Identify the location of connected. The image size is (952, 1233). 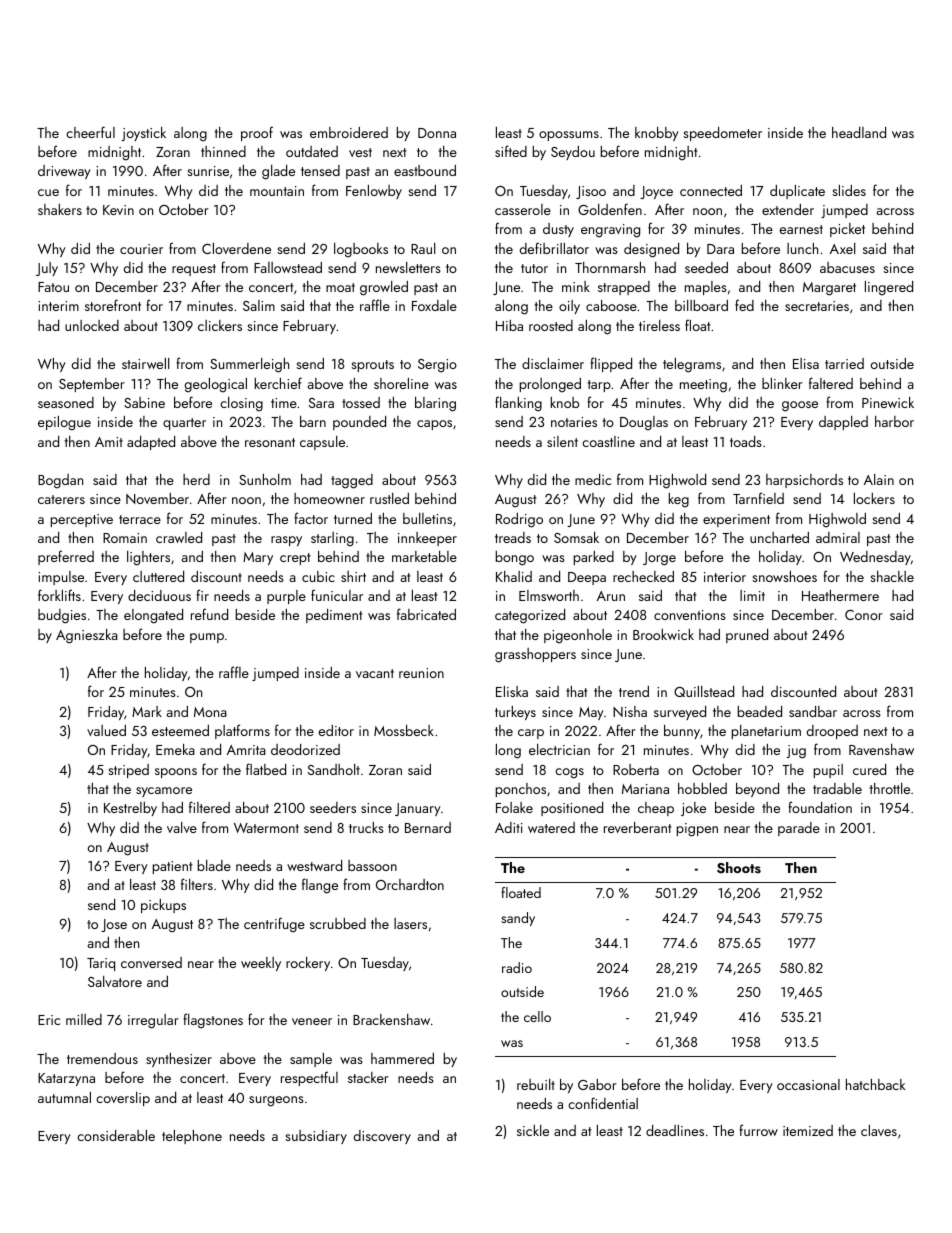
(711, 190).
